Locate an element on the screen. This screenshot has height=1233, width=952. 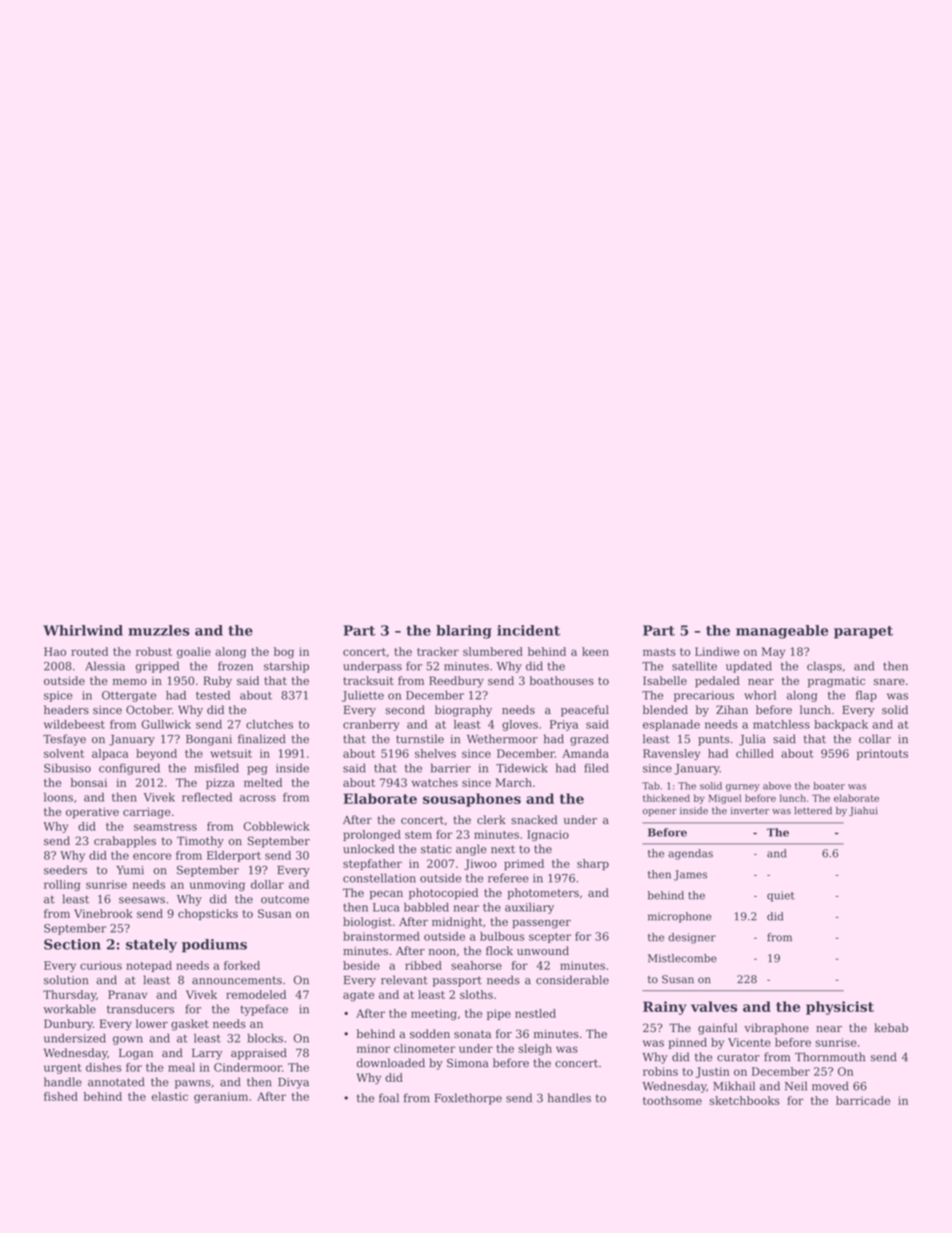
Jiahui is located at coordinates (863, 811).
